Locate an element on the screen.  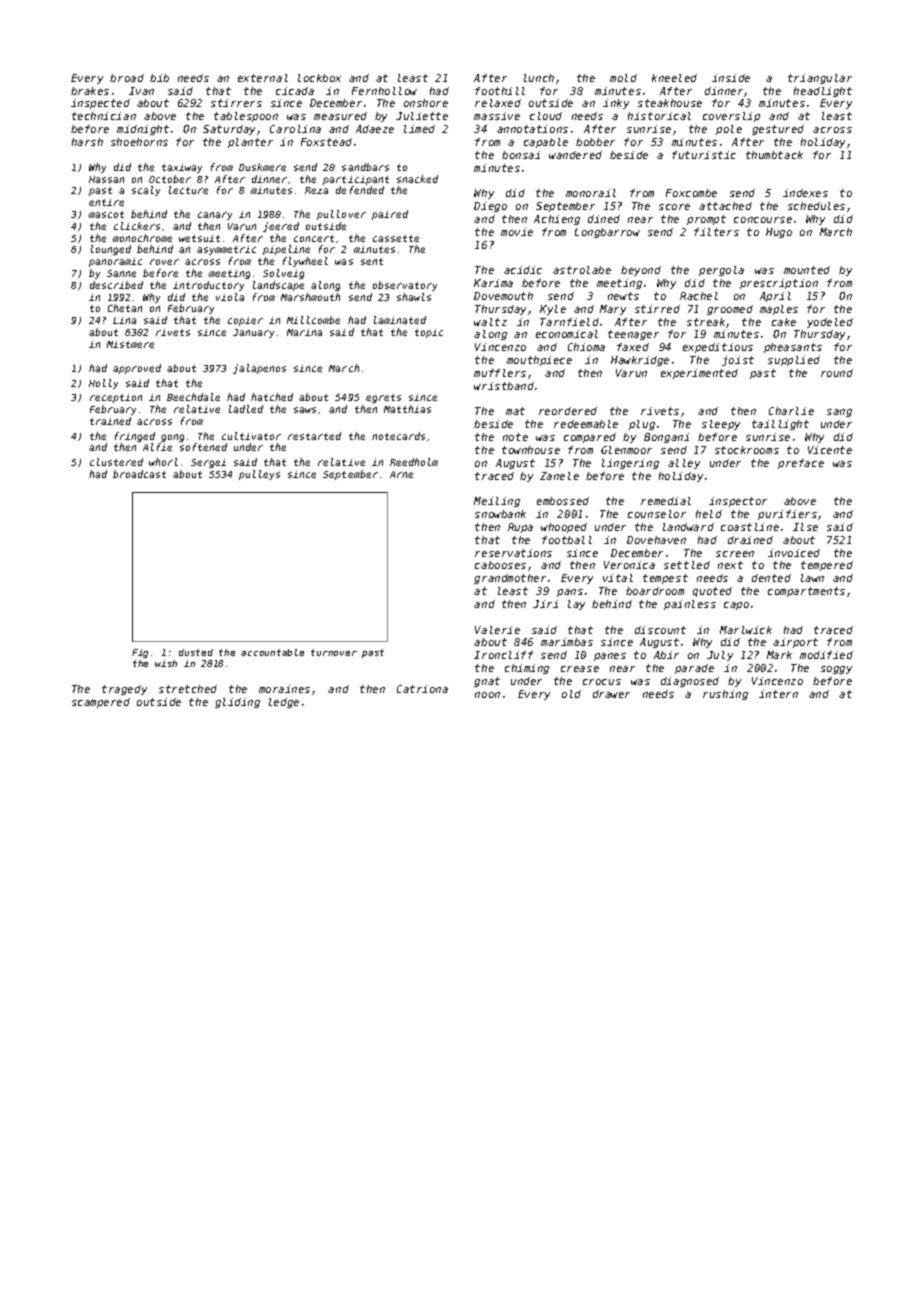
Duskmere is located at coordinates (262, 167).
